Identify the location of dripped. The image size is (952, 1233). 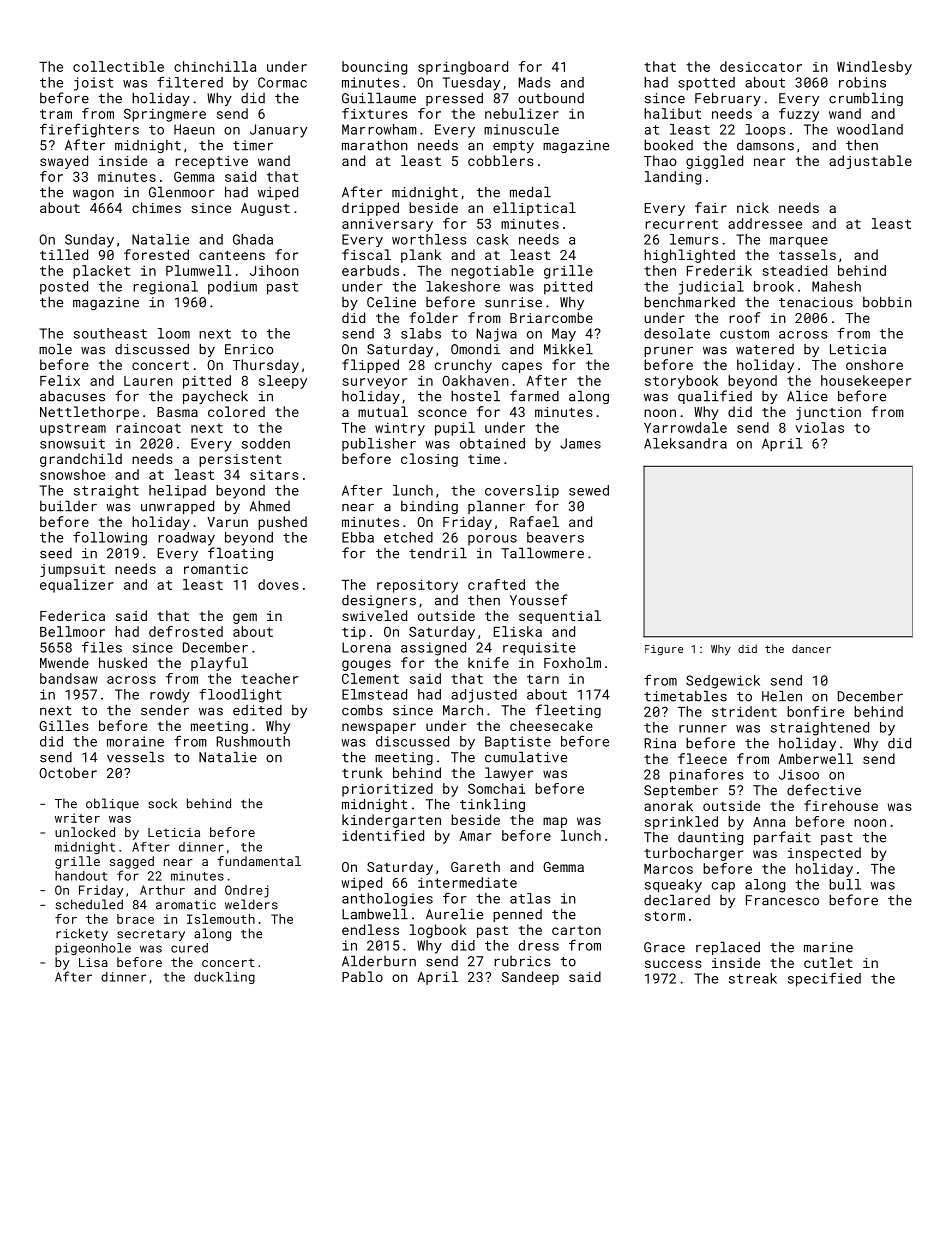
(370, 209).
